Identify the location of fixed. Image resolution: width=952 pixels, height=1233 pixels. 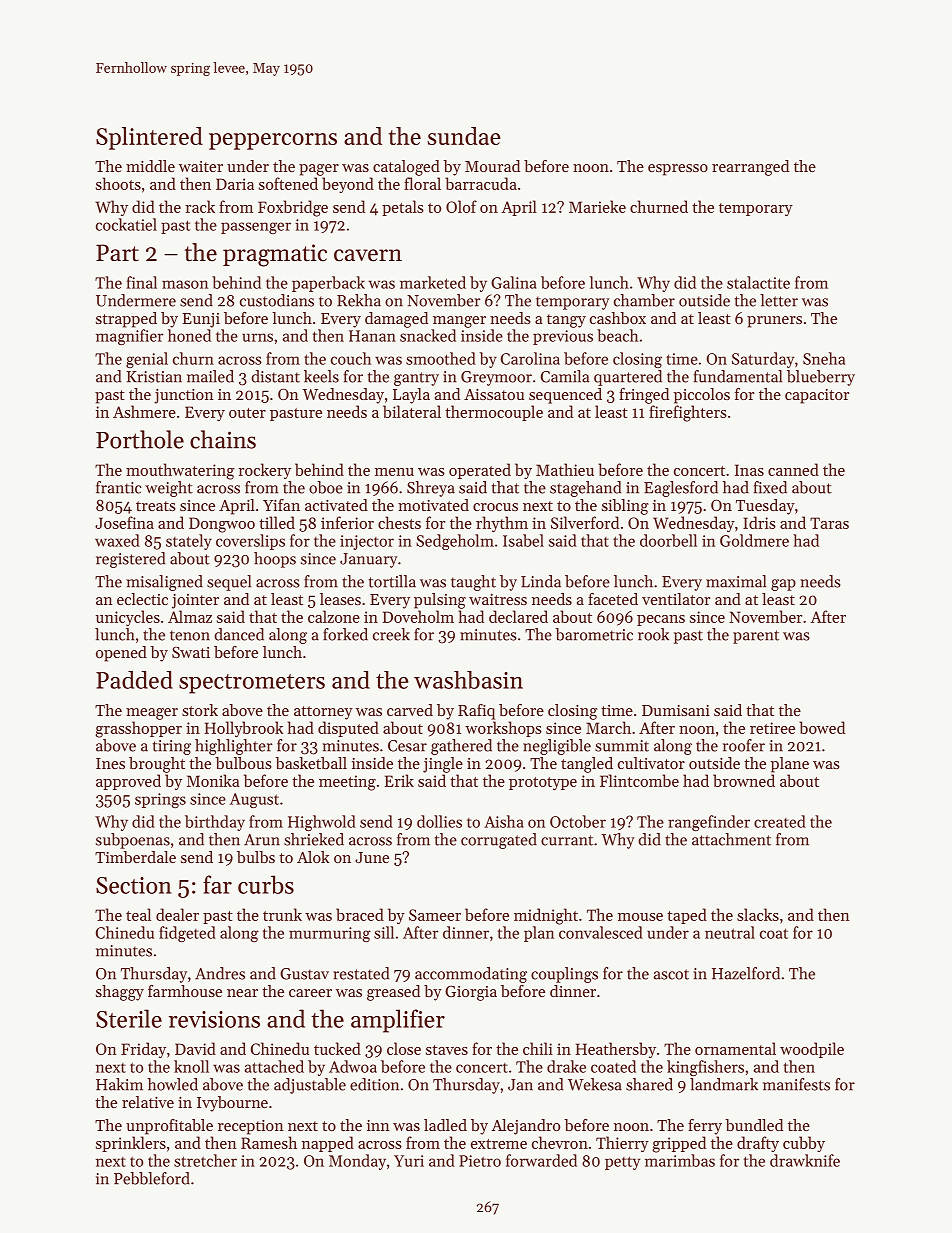
(770, 487).
